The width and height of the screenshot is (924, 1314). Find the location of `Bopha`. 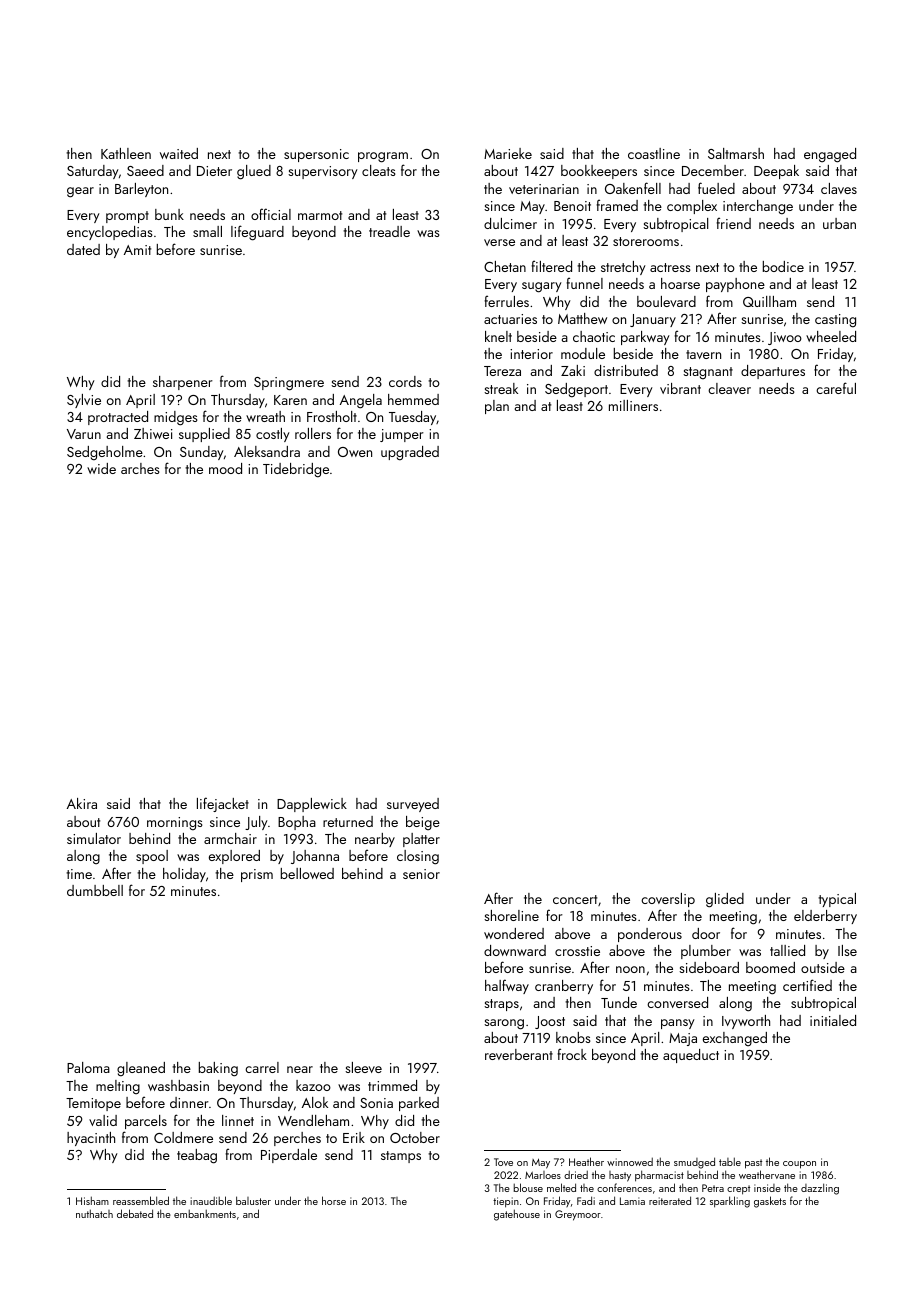

Bopha is located at coordinates (297, 823).
